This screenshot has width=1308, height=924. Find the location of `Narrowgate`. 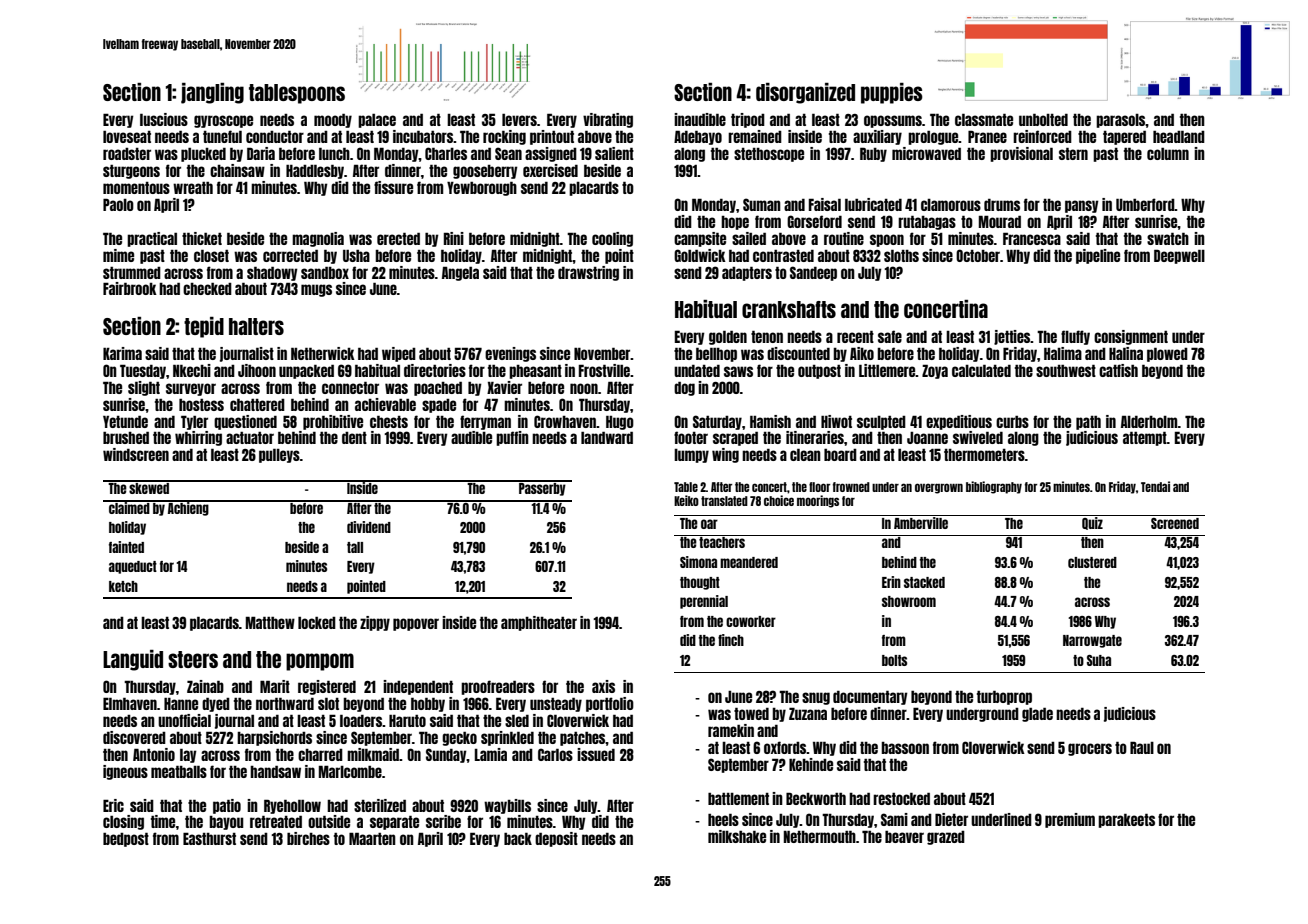

Narrowgate is located at coordinates (1092, 641).
